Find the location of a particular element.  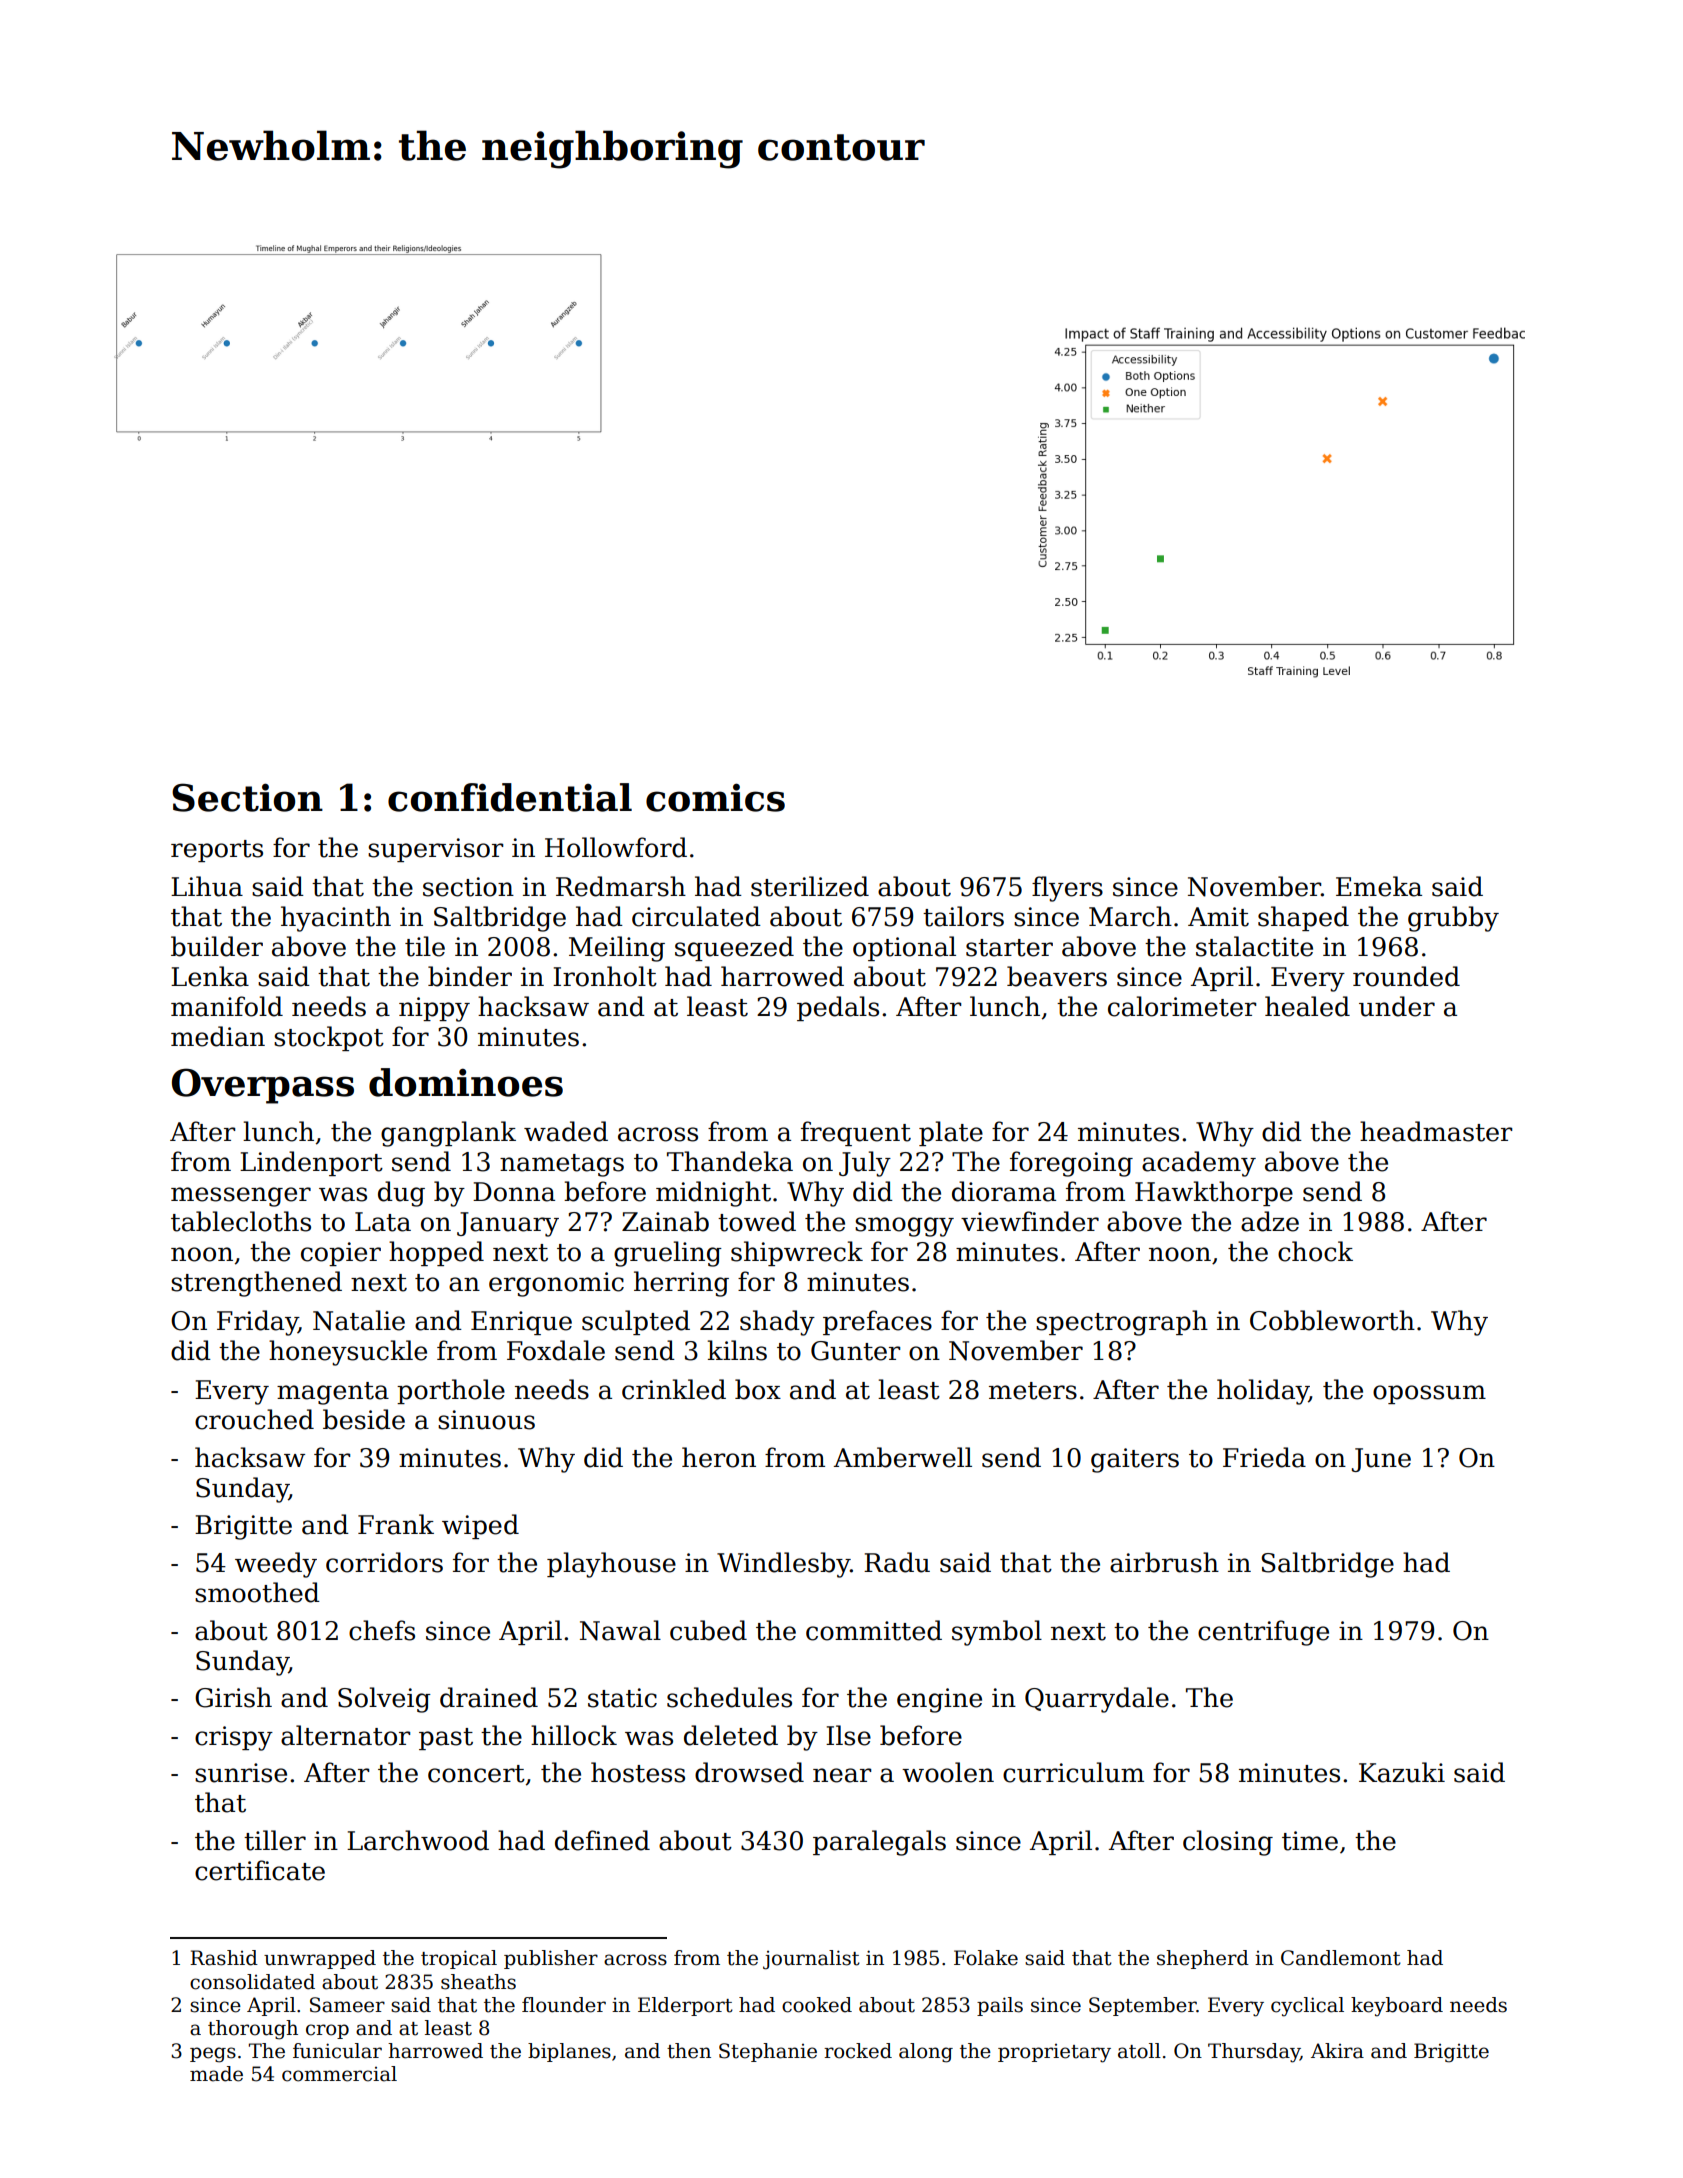

cubed is located at coordinates (708, 1630).
